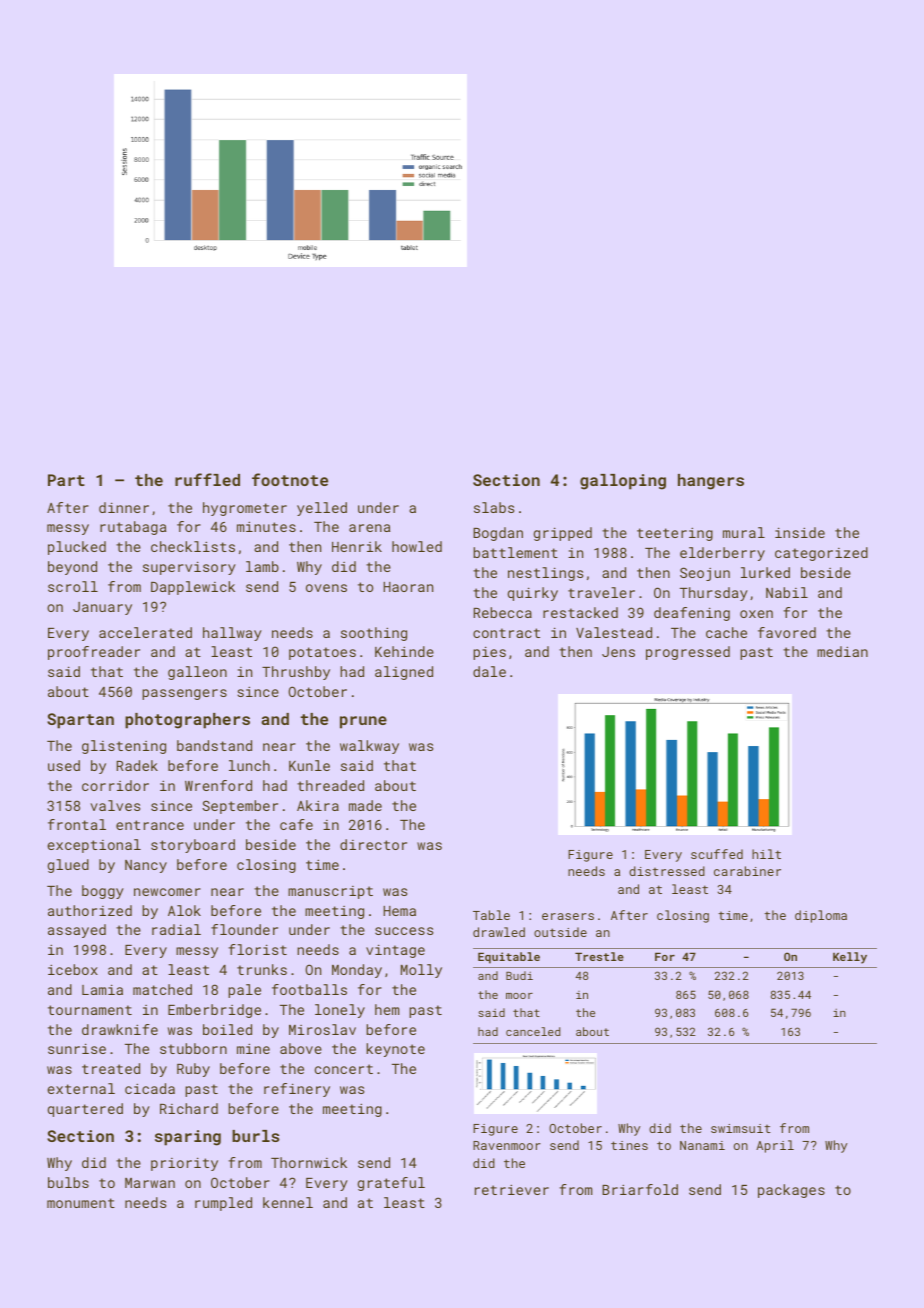 Image resolution: width=924 pixels, height=1308 pixels. I want to click on walkway, so click(369, 747).
